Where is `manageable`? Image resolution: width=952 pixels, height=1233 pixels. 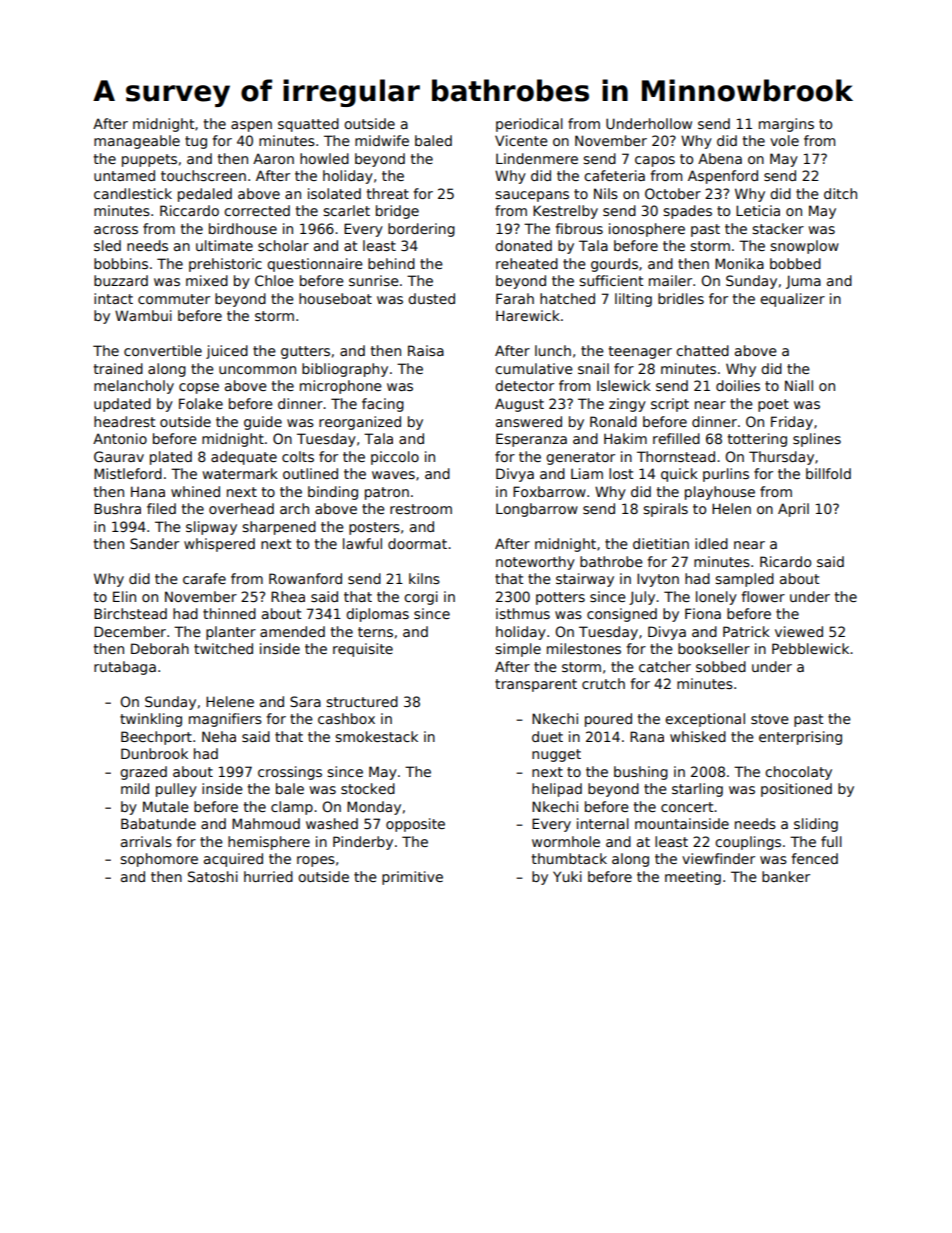 manageable is located at coordinates (137, 142).
